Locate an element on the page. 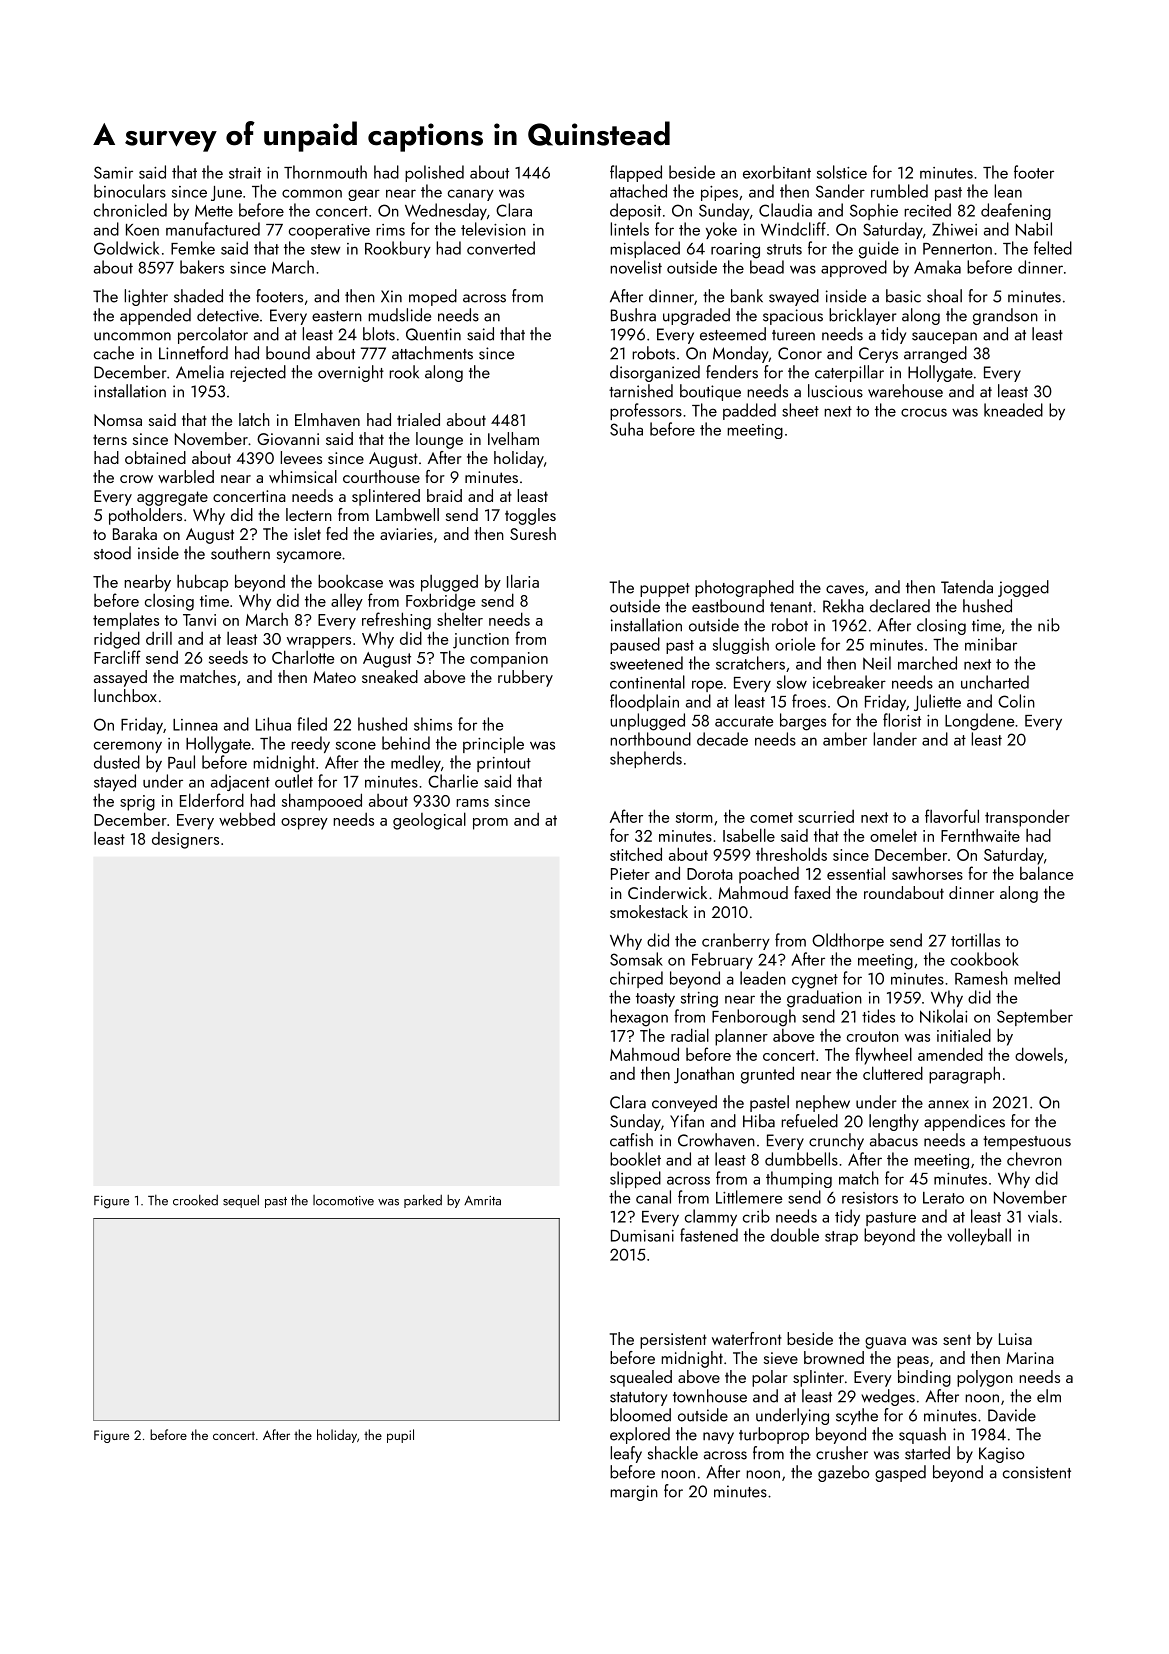 The image size is (1169, 1654). converted is located at coordinates (501, 248).
